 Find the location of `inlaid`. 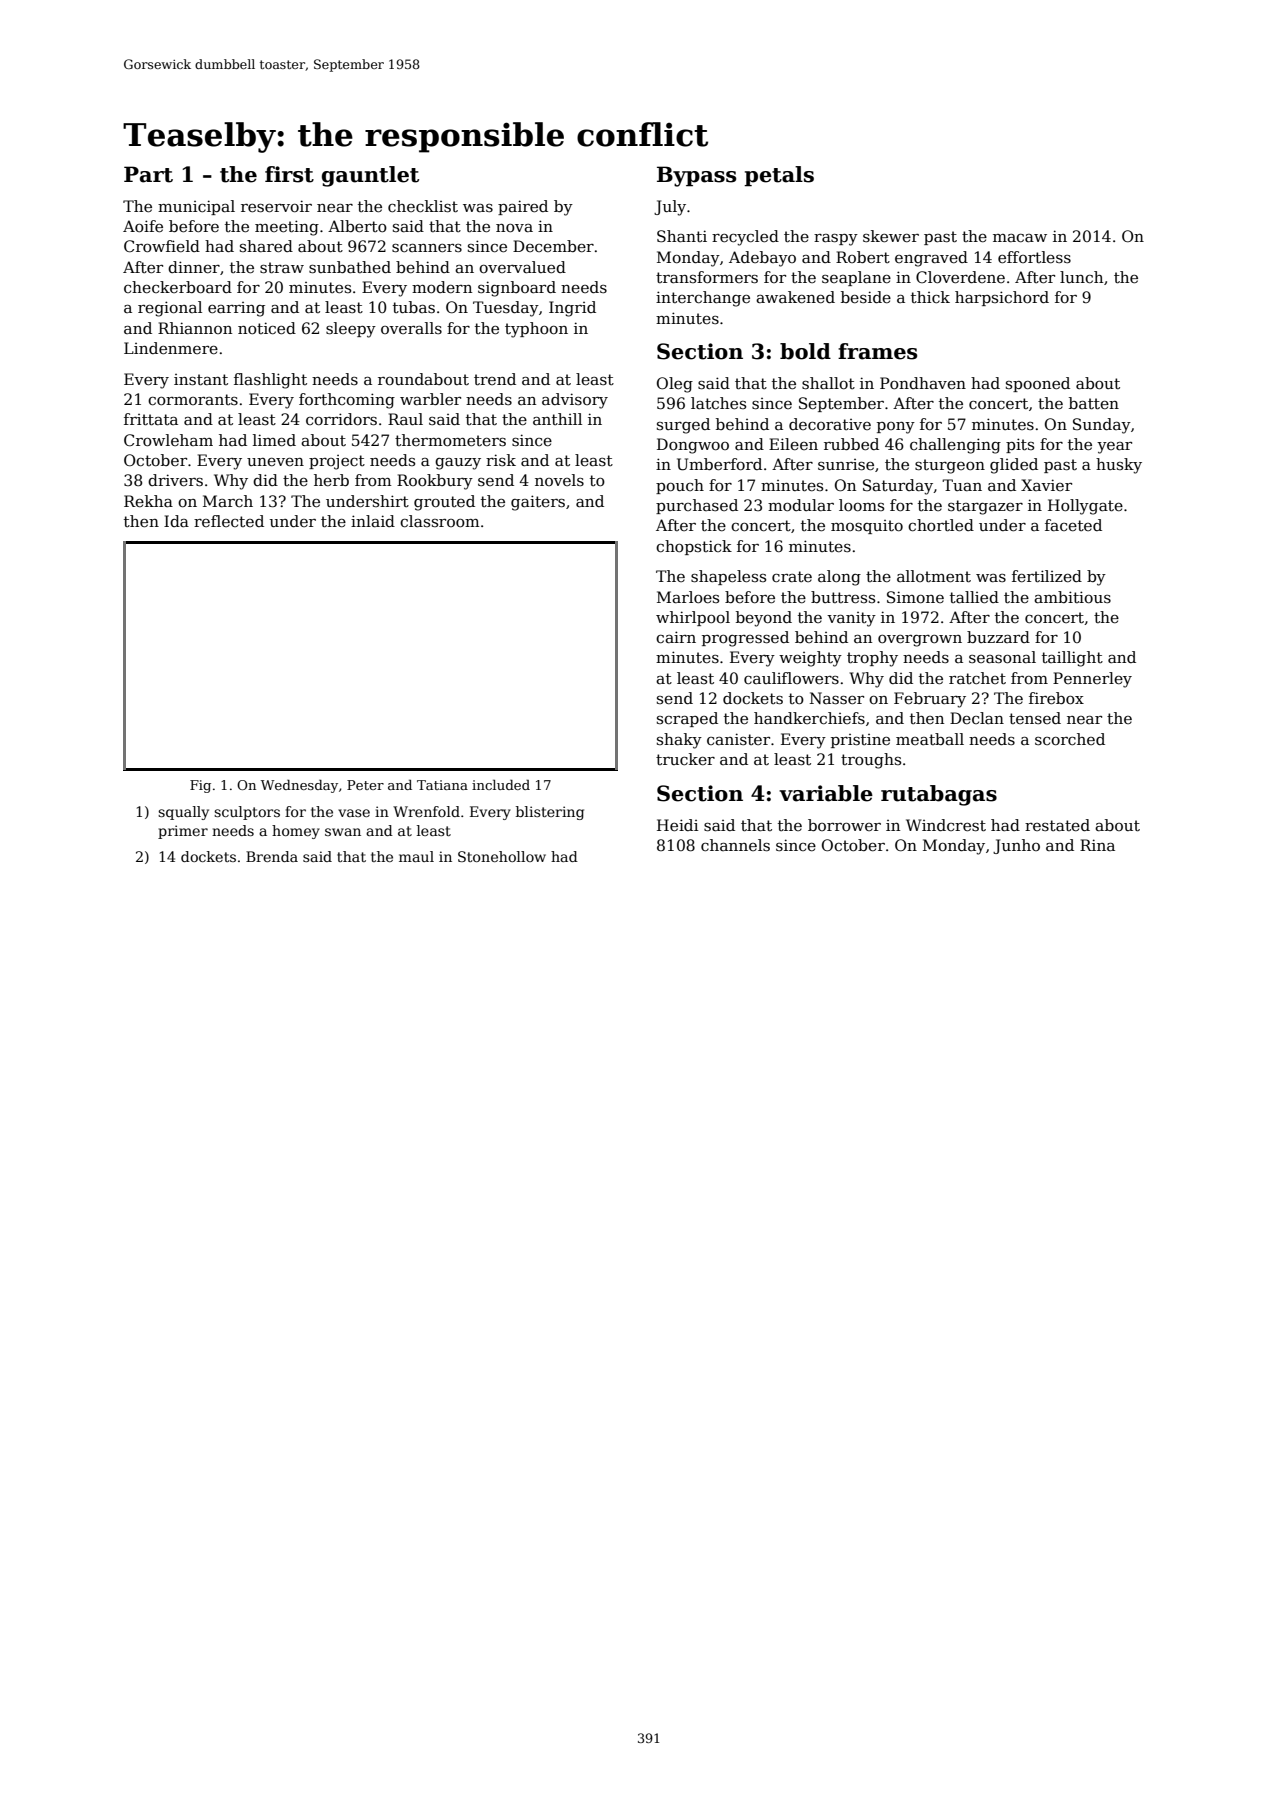

inlaid is located at coordinates (373, 521).
